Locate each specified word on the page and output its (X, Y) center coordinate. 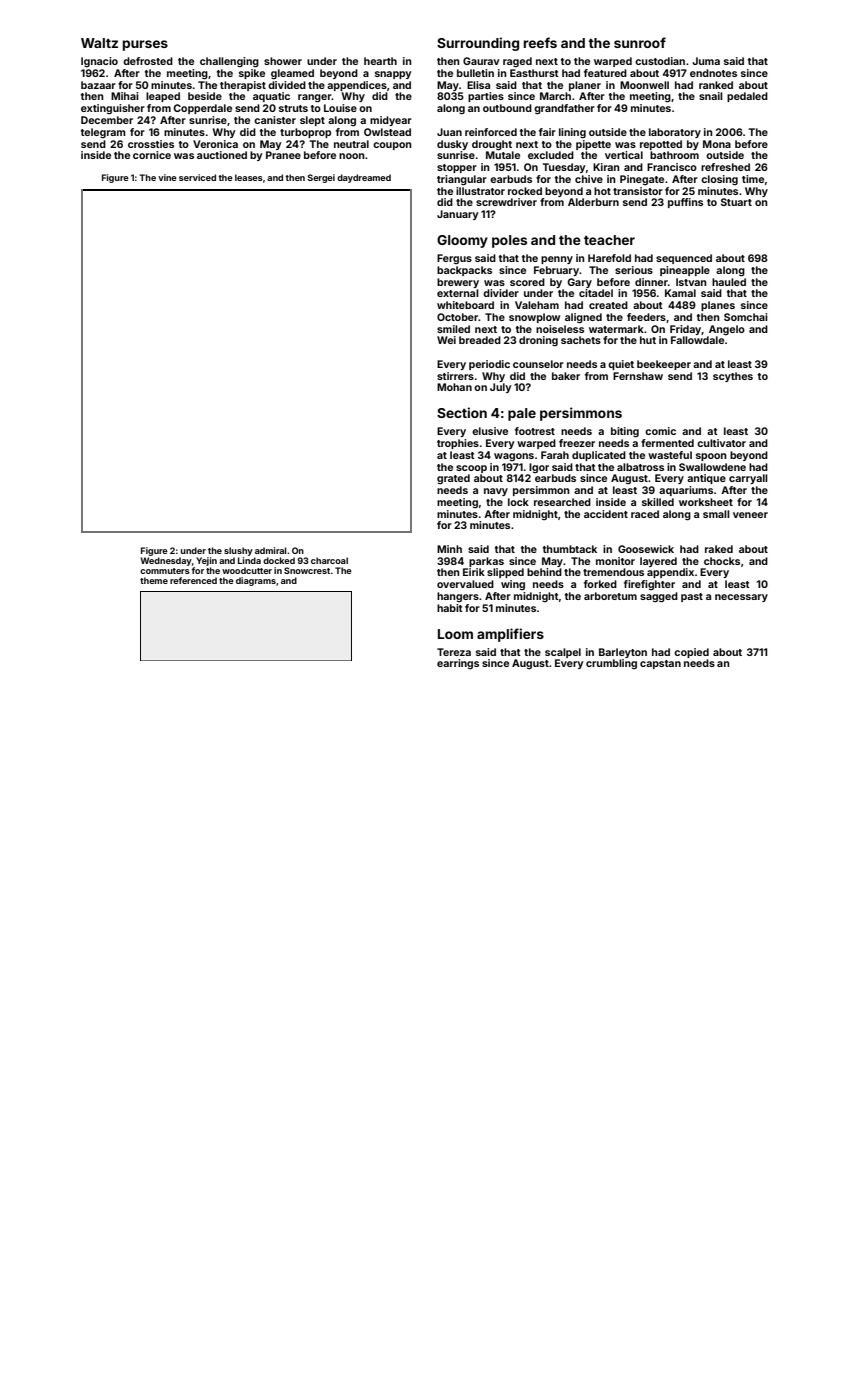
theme (154, 580)
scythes (733, 377)
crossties (151, 144)
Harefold (609, 258)
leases (249, 177)
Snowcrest (307, 570)
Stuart (736, 202)
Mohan (454, 387)
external (458, 293)
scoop (471, 469)
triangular (462, 180)
